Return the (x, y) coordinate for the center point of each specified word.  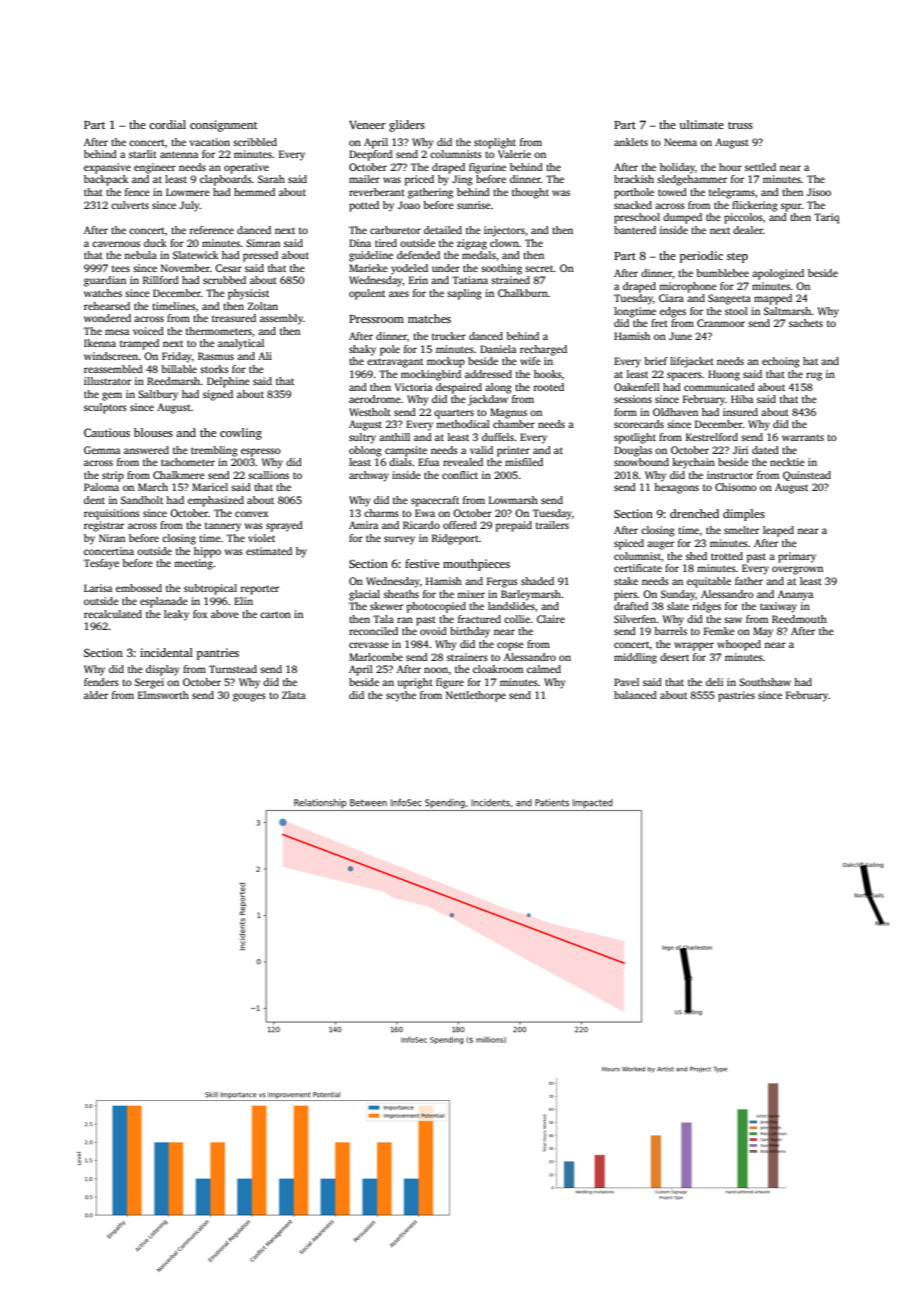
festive (422, 563)
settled (760, 167)
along (498, 388)
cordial (167, 124)
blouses (153, 432)
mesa (117, 332)
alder (96, 695)
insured (740, 412)
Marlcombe (376, 657)
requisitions (112, 514)
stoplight (495, 143)
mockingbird (431, 375)
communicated (719, 387)
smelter (741, 530)
